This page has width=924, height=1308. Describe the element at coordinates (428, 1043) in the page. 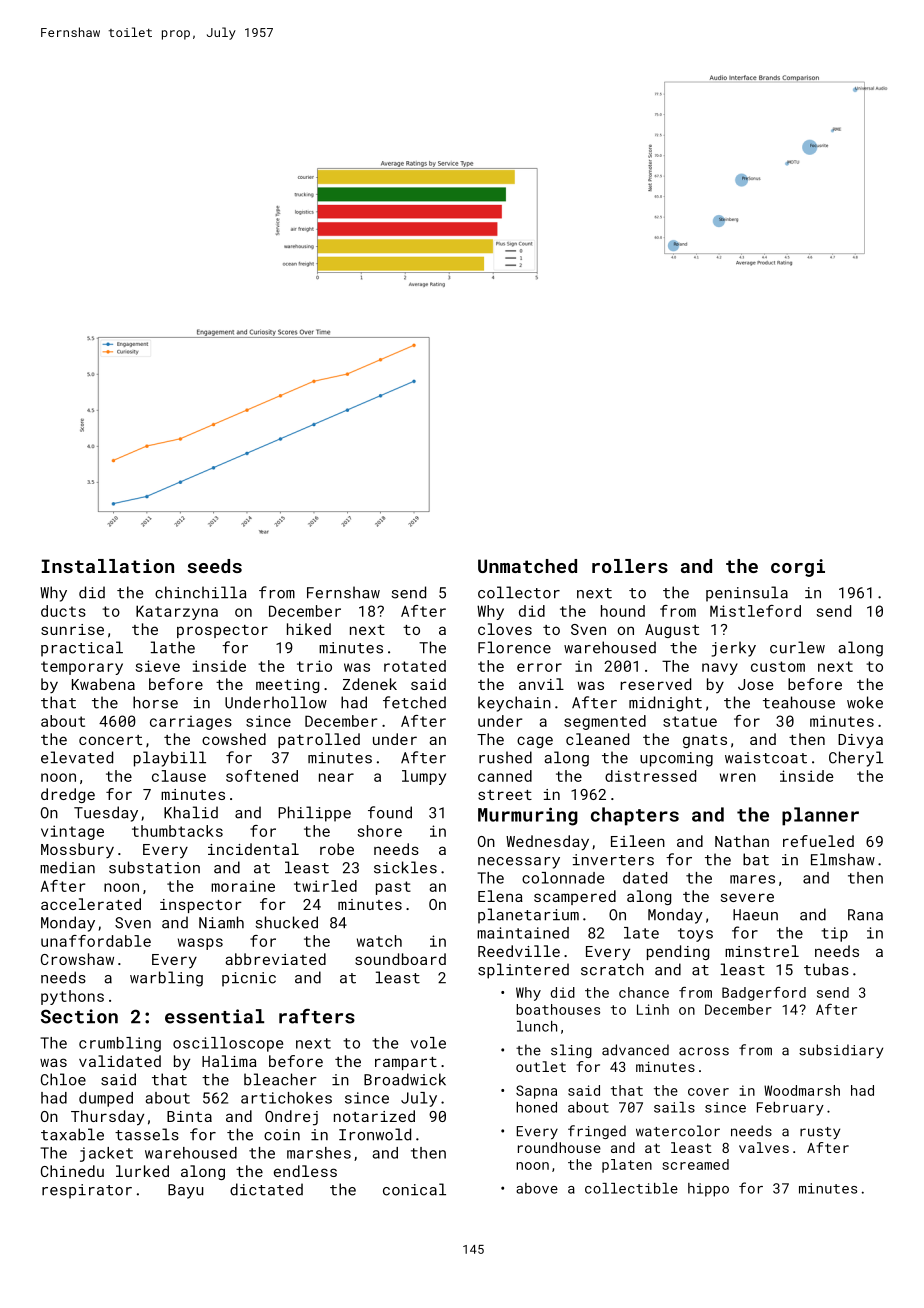

I see `vole` at that location.
